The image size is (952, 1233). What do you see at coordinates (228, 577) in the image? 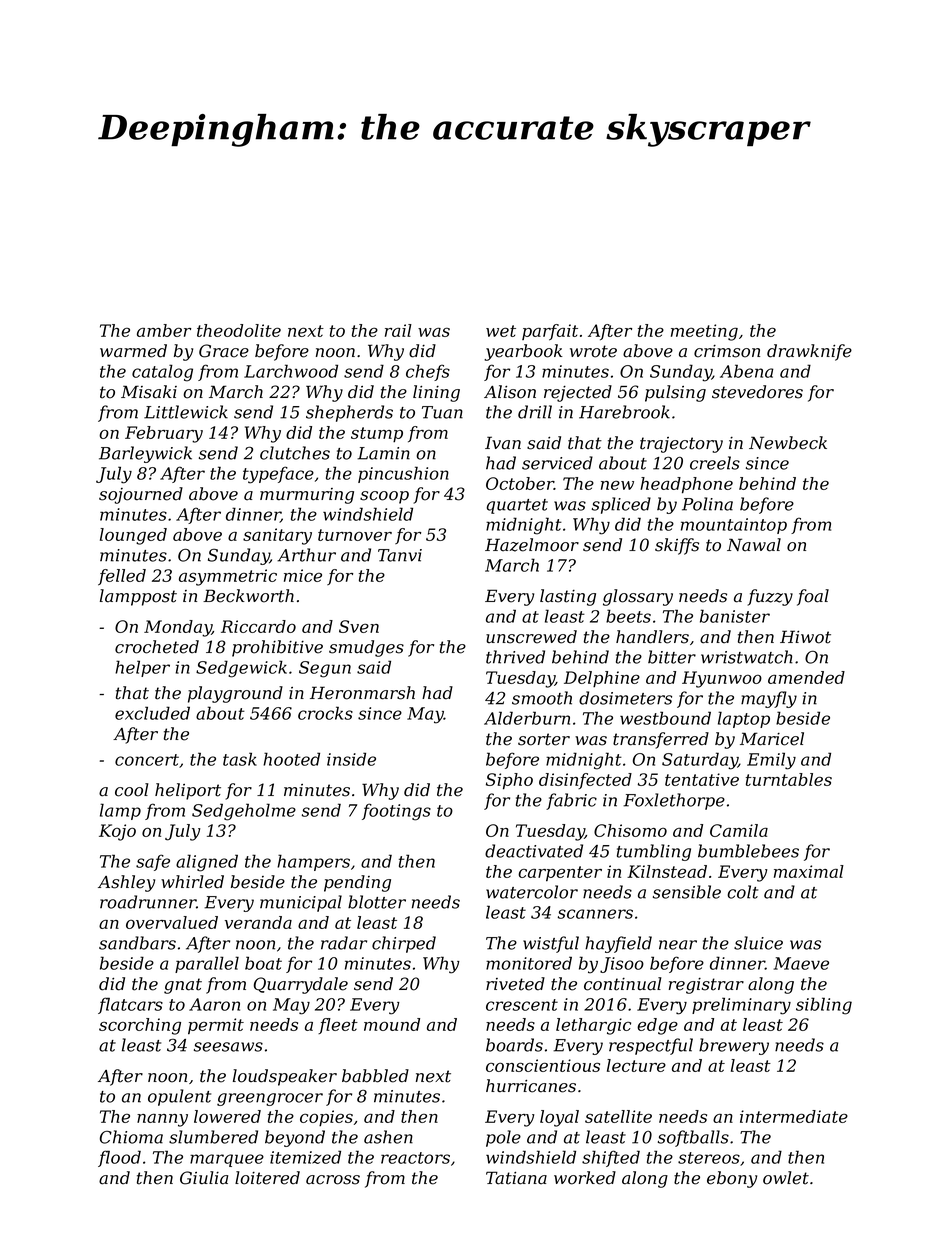
I see `asymmetric` at bounding box center [228, 577].
